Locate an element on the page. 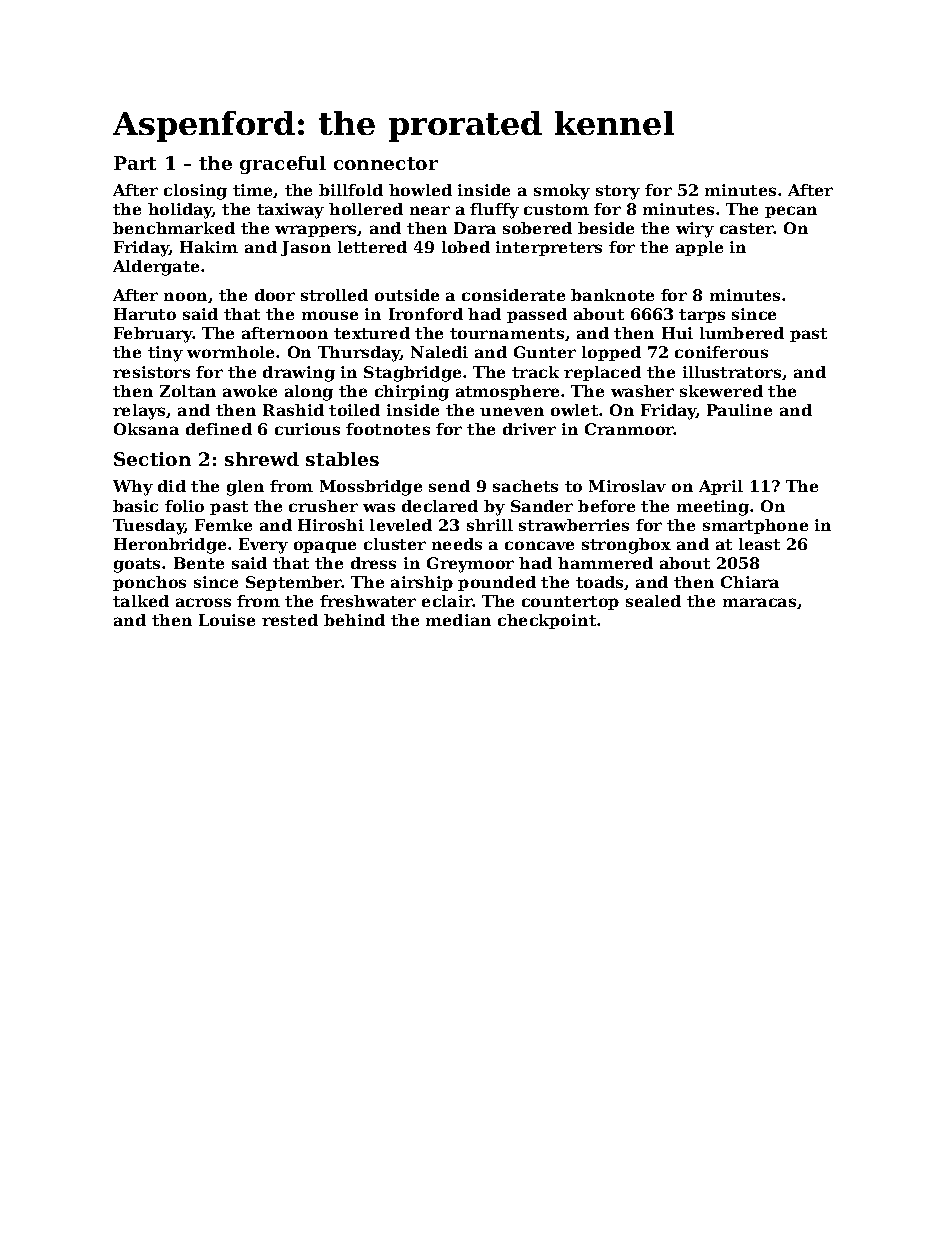 The height and width of the document is (1233, 952). connector is located at coordinates (386, 163).
